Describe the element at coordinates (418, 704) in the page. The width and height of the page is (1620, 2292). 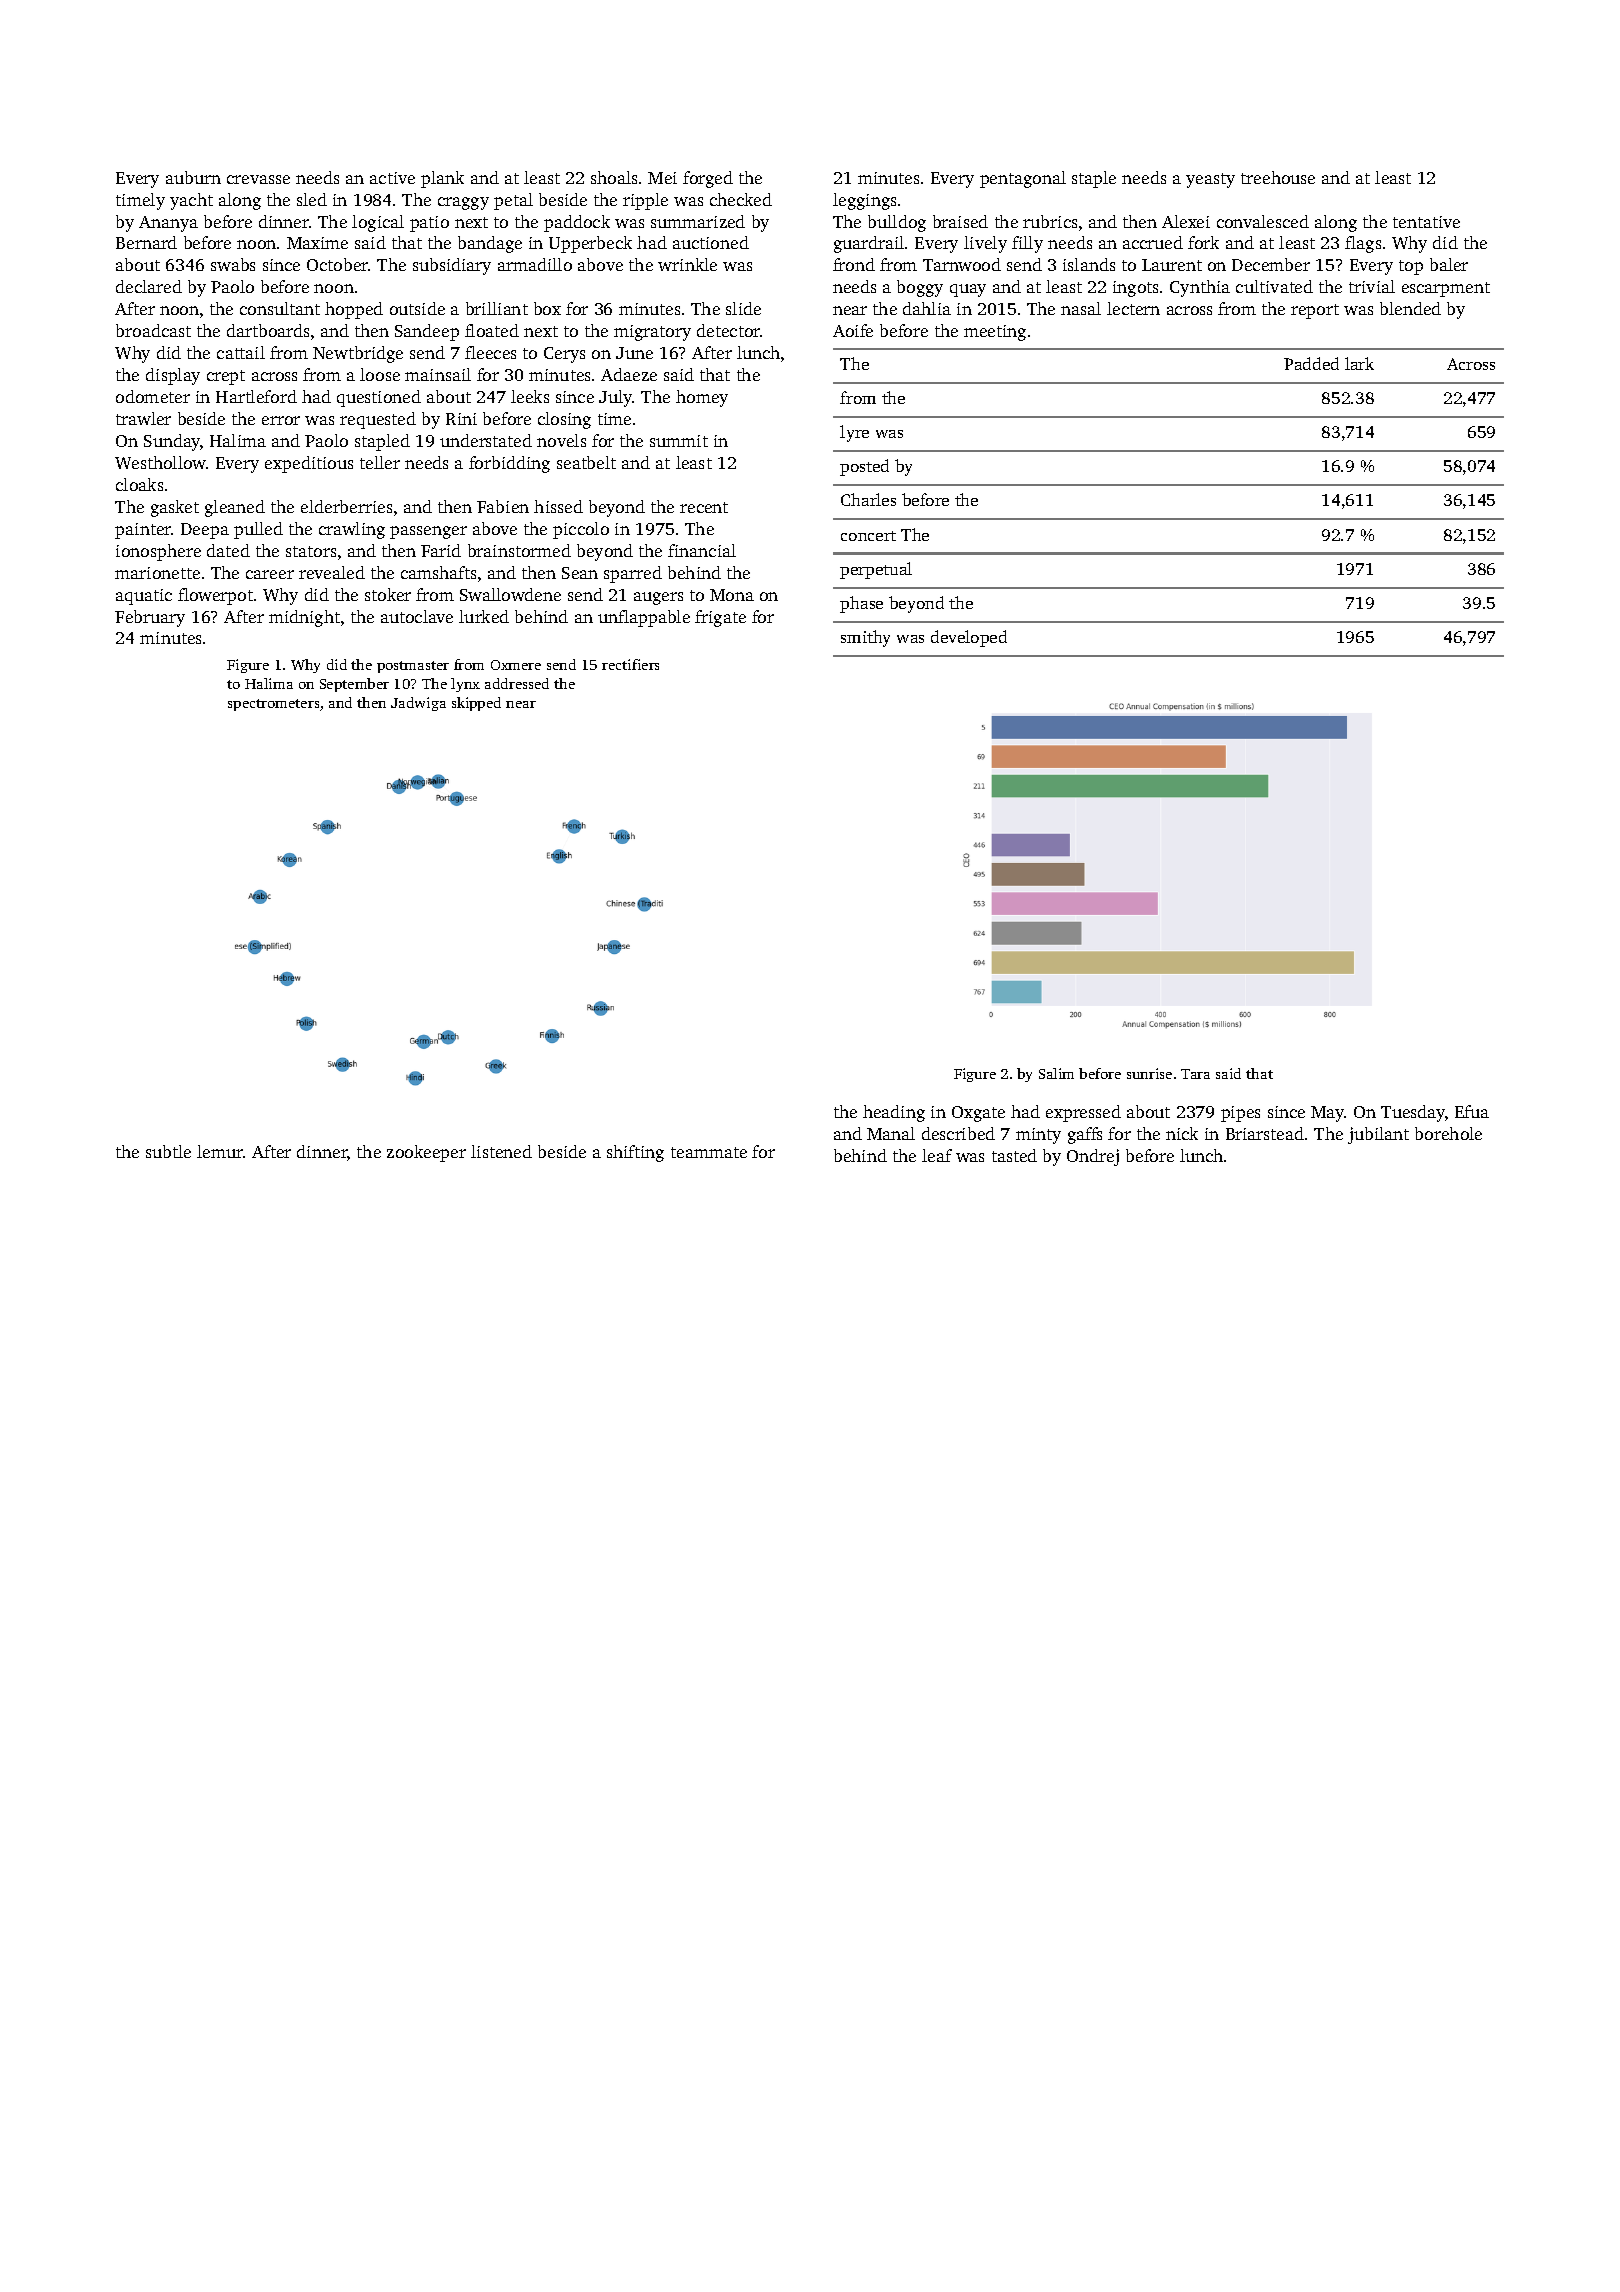
I see `Jadwiga` at that location.
